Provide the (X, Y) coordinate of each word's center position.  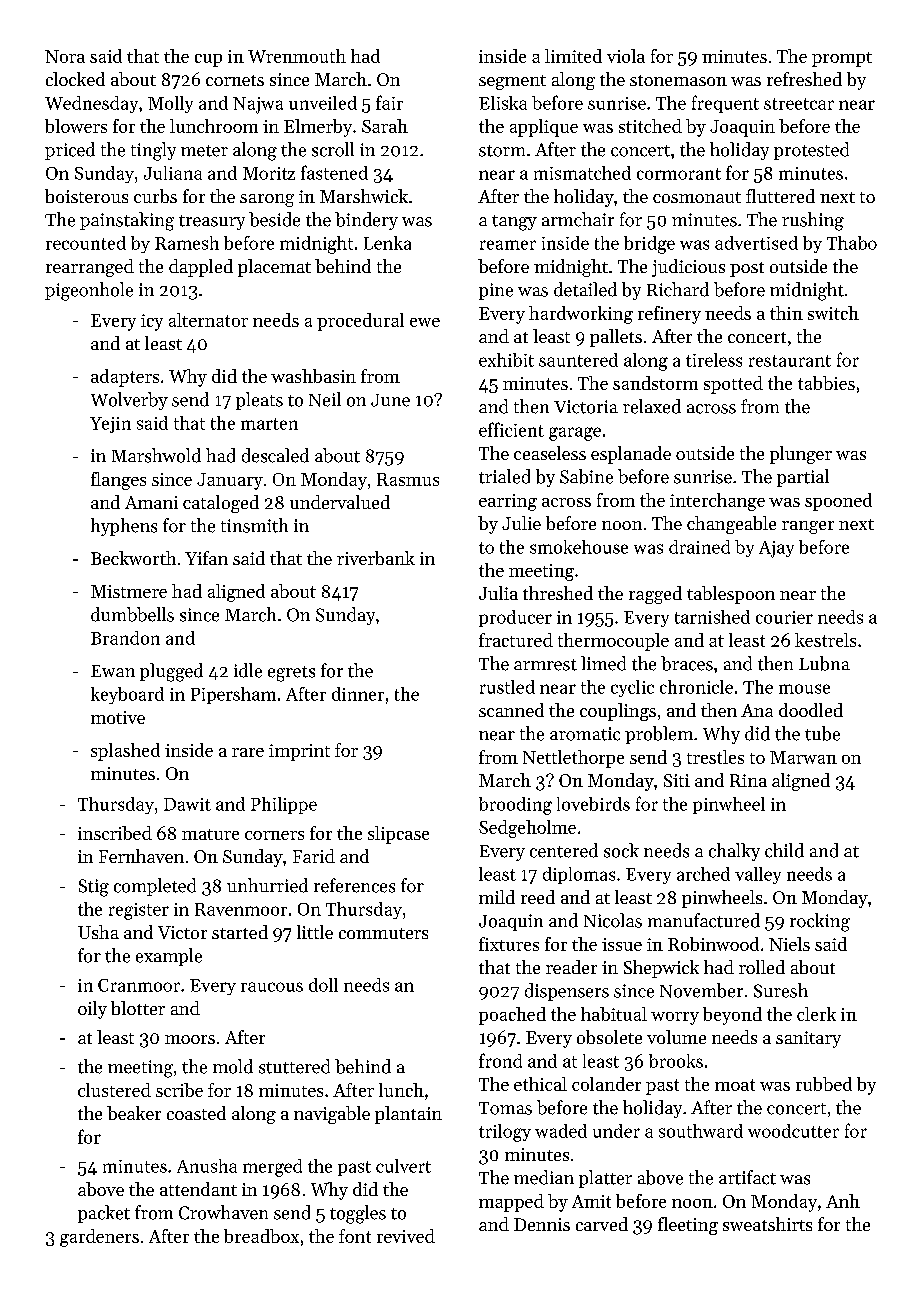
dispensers (567, 992)
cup (208, 60)
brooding (515, 806)
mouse (804, 689)
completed (155, 887)
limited (573, 56)
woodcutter (793, 1131)
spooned (838, 502)
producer (515, 618)
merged (272, 1168)
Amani (151, 502)
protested (811, 151)
